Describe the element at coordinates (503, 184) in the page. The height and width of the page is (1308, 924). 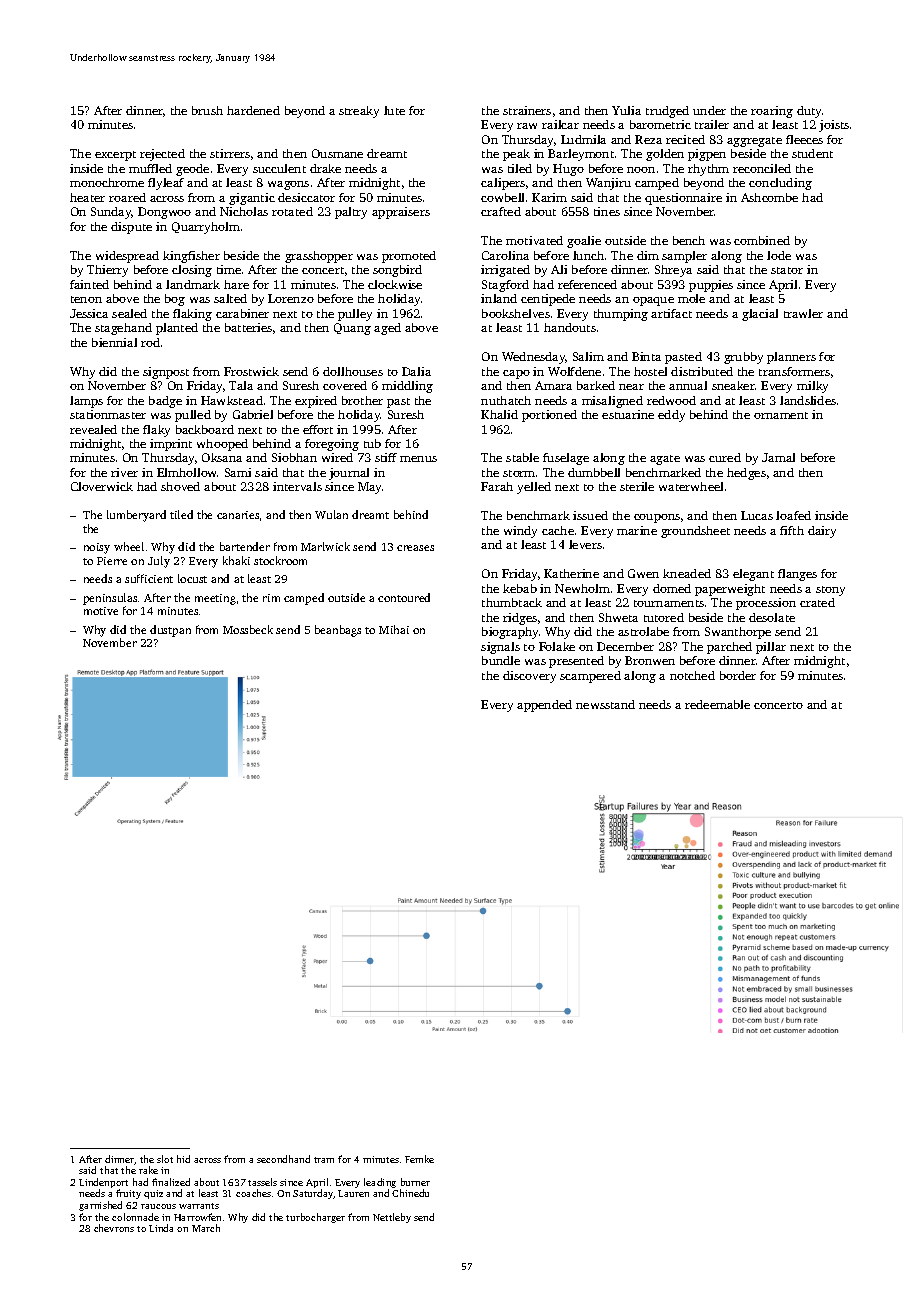
I see `calipers` at that location.
